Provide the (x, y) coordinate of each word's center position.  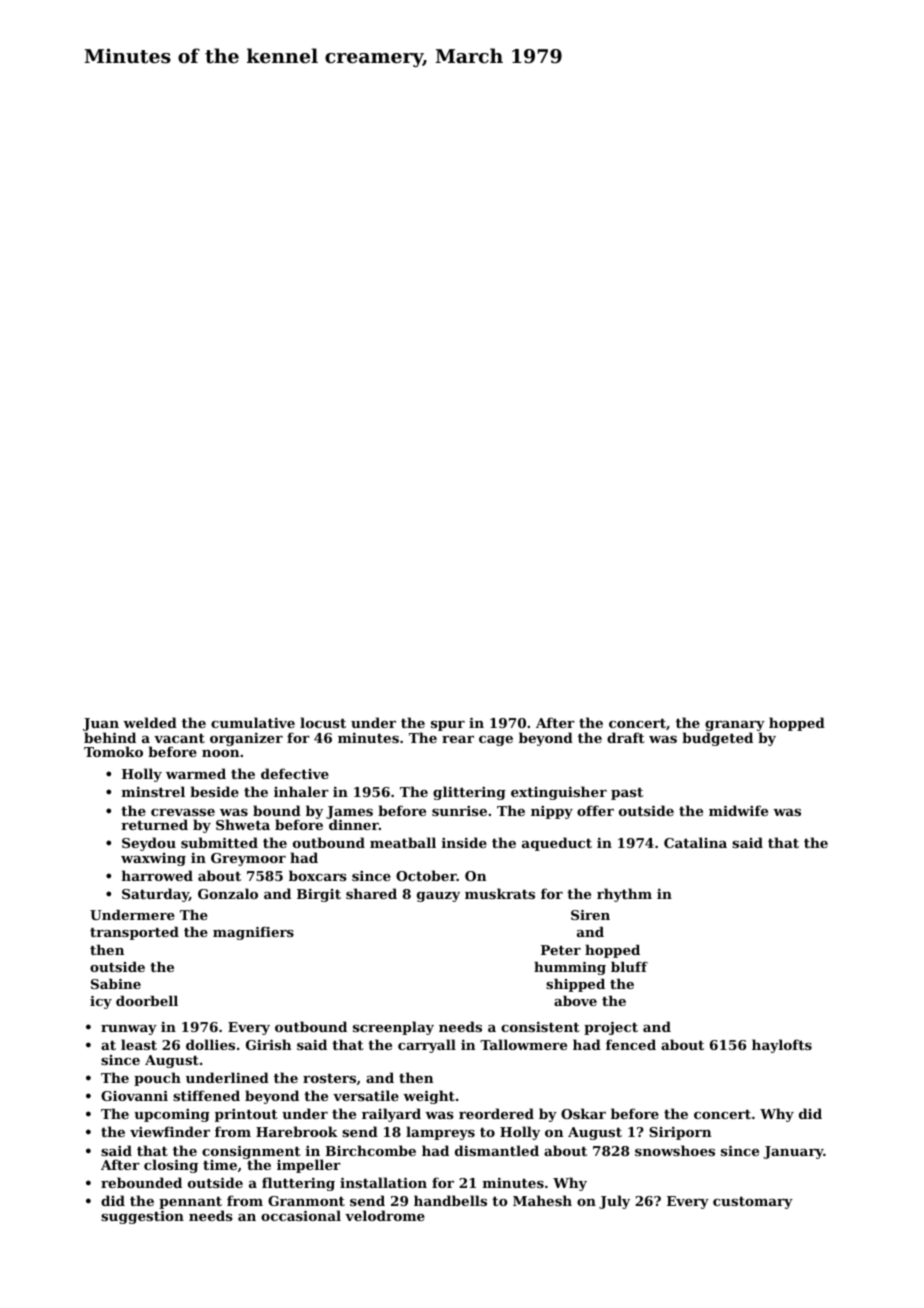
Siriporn (680, 1133)
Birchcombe (370, 1150)
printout (246, 1115)
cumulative (253, 722)
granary (735, 726)
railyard (391, 1115)
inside (464, 842)
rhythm (624, 895)
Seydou (149, 844)
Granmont (306, 1201)
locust (323, 722)
